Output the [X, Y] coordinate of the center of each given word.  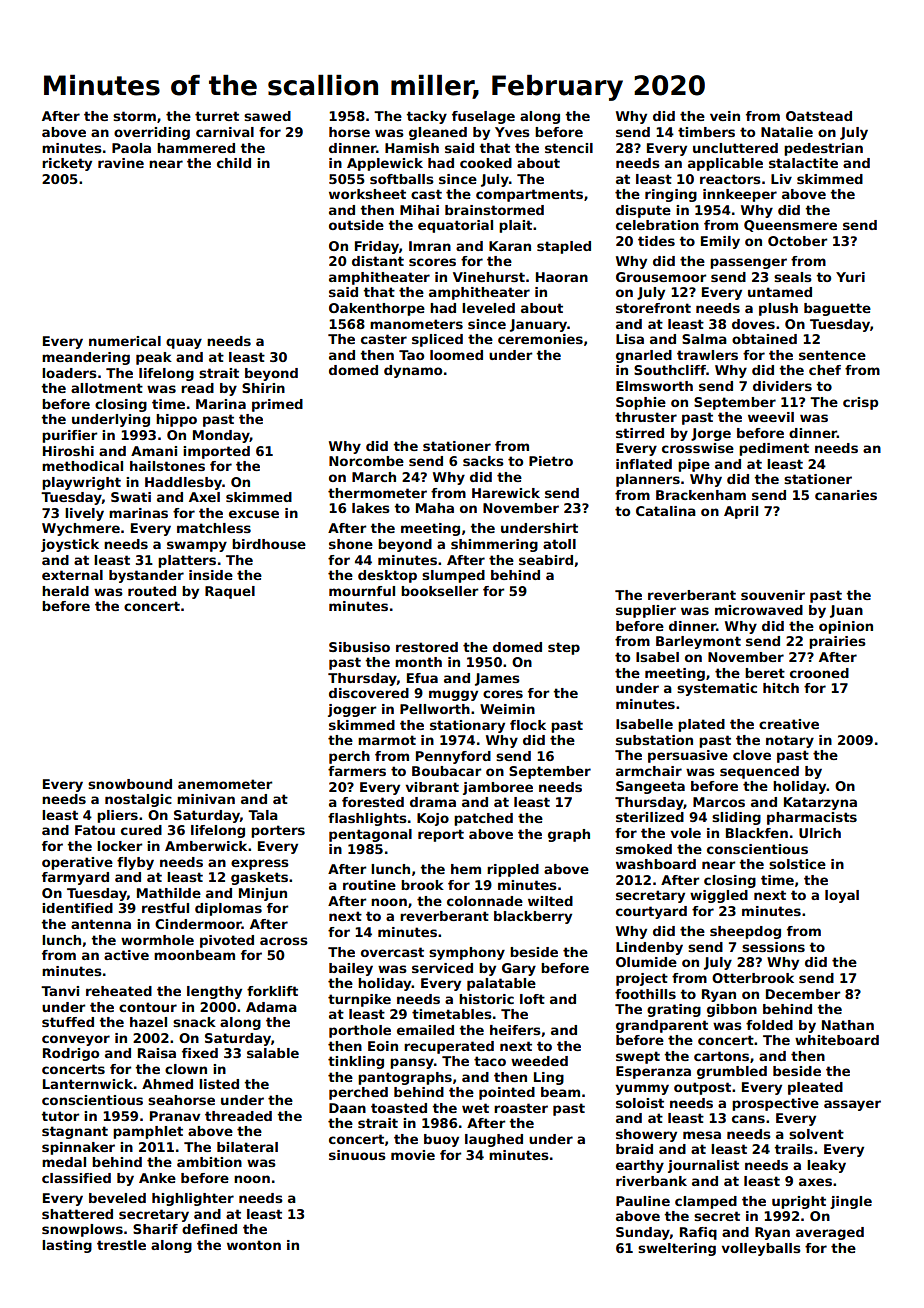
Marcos [719, 802]
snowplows [82, 1230]
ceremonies [540, 339]
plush [778, 309]
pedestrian [823, 149]
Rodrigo [71, 1054]
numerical [125, 341]
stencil [569, 148]
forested [373, 802]
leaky [826, 1166]
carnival [225, 132]
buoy [441, 1140]
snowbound [130, 784]
